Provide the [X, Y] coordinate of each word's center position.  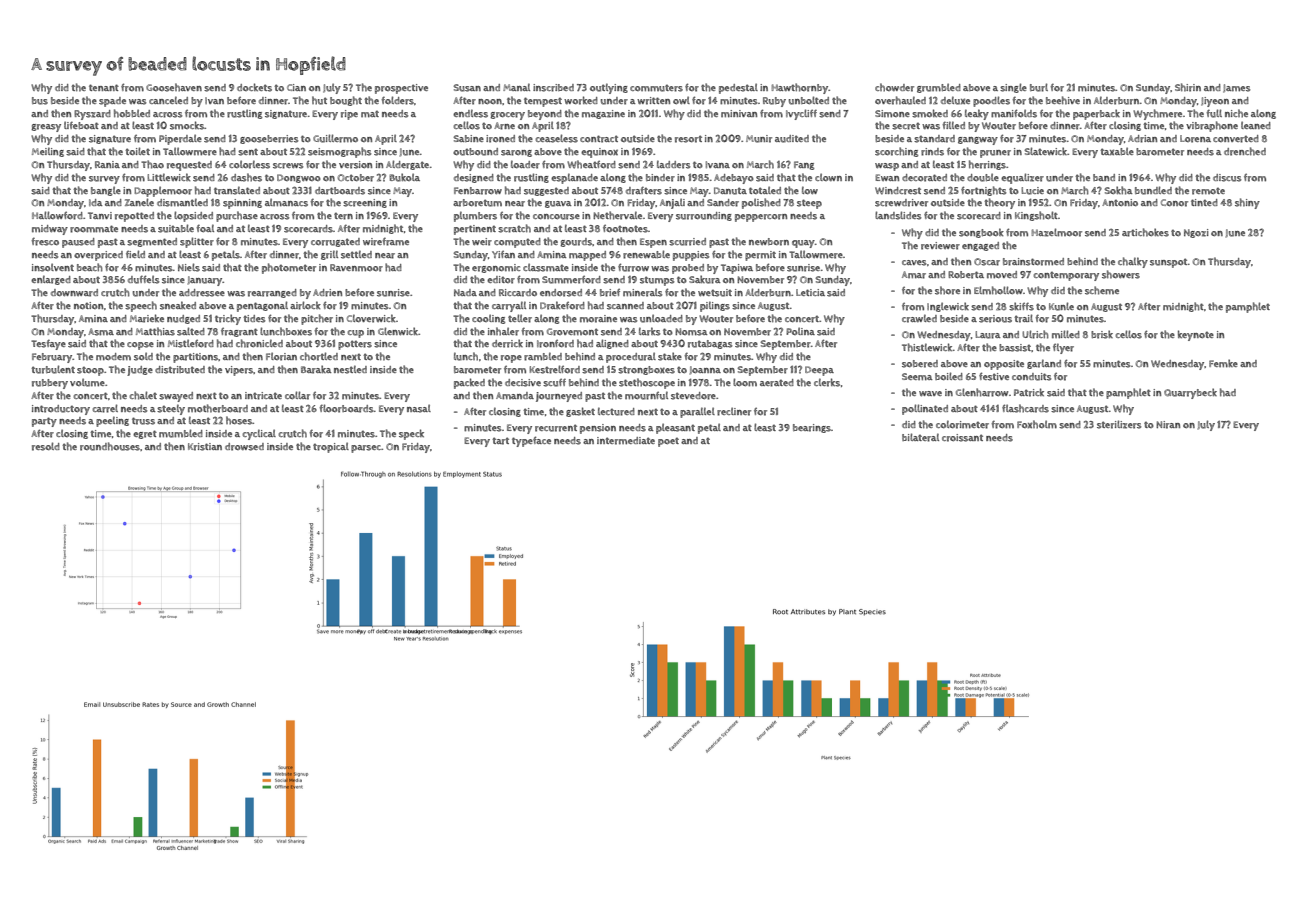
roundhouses [110, 446]
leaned [1256, 125]
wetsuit [715, 293]
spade [112, 102]
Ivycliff [801, 114]
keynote [1196, 335]
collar [297, 395]
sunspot [1169, 263]
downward [74, 293]
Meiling [48, 152]
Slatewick [1046, 151]
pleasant [675, 428]
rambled [543, 356]
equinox [599, 153]
